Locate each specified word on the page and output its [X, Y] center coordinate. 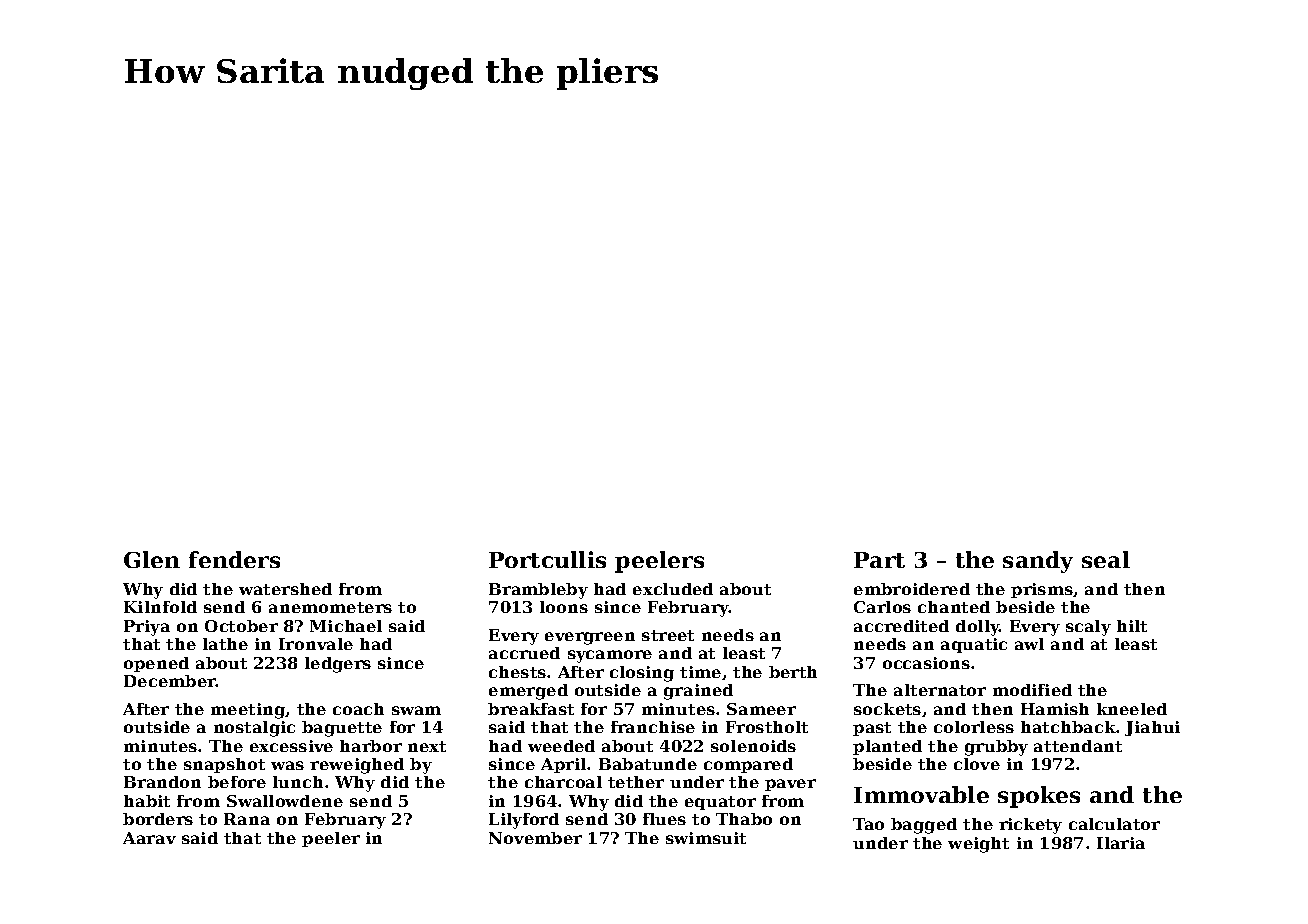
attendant [1078, 746]
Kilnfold [160, 607]
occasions [926, 663]
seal [1106, 559]
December [170, 681]
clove [977, 764]
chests [517, 672]
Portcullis [547, 559]
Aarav [149, 838]
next [427, 746]
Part [879, 560]
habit [147, 801]
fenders [234, 559]
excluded [673, 589]
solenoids [753, 746]
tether [636, 782]
